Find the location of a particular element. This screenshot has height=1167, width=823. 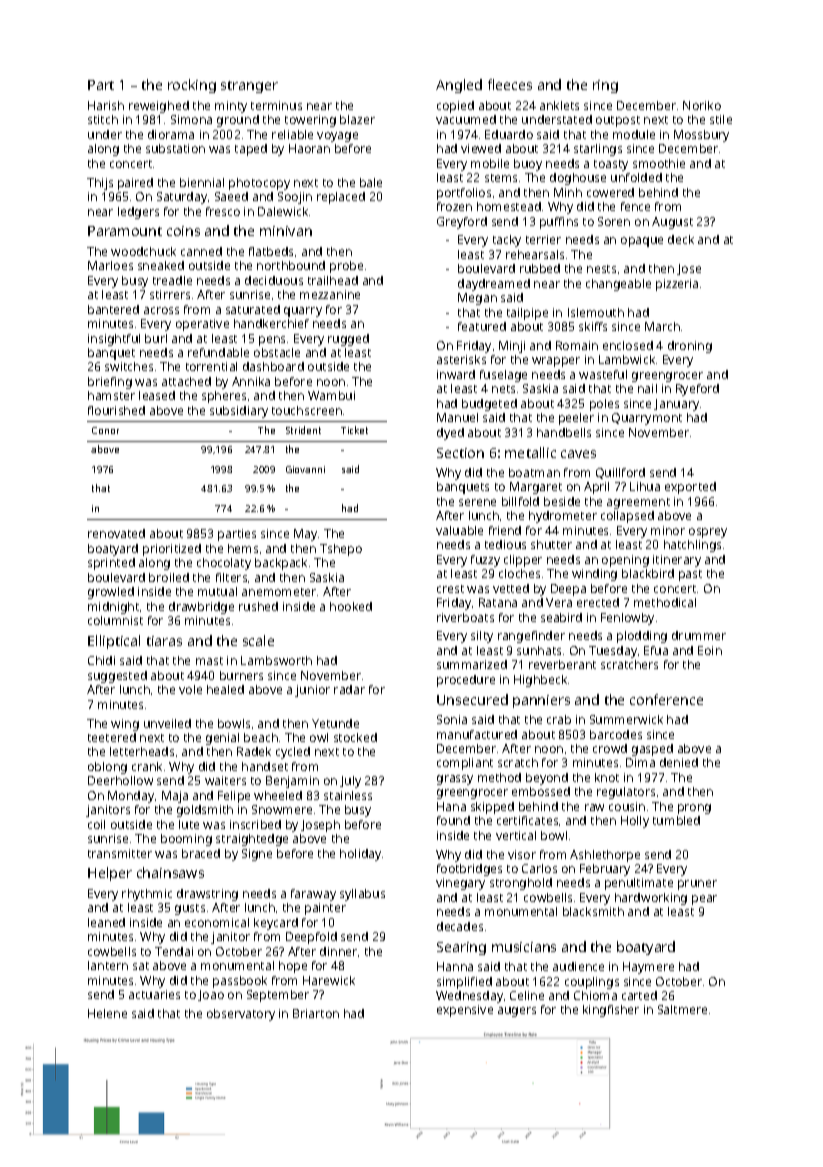

drawbridge is located at coordinates (201, 608).
